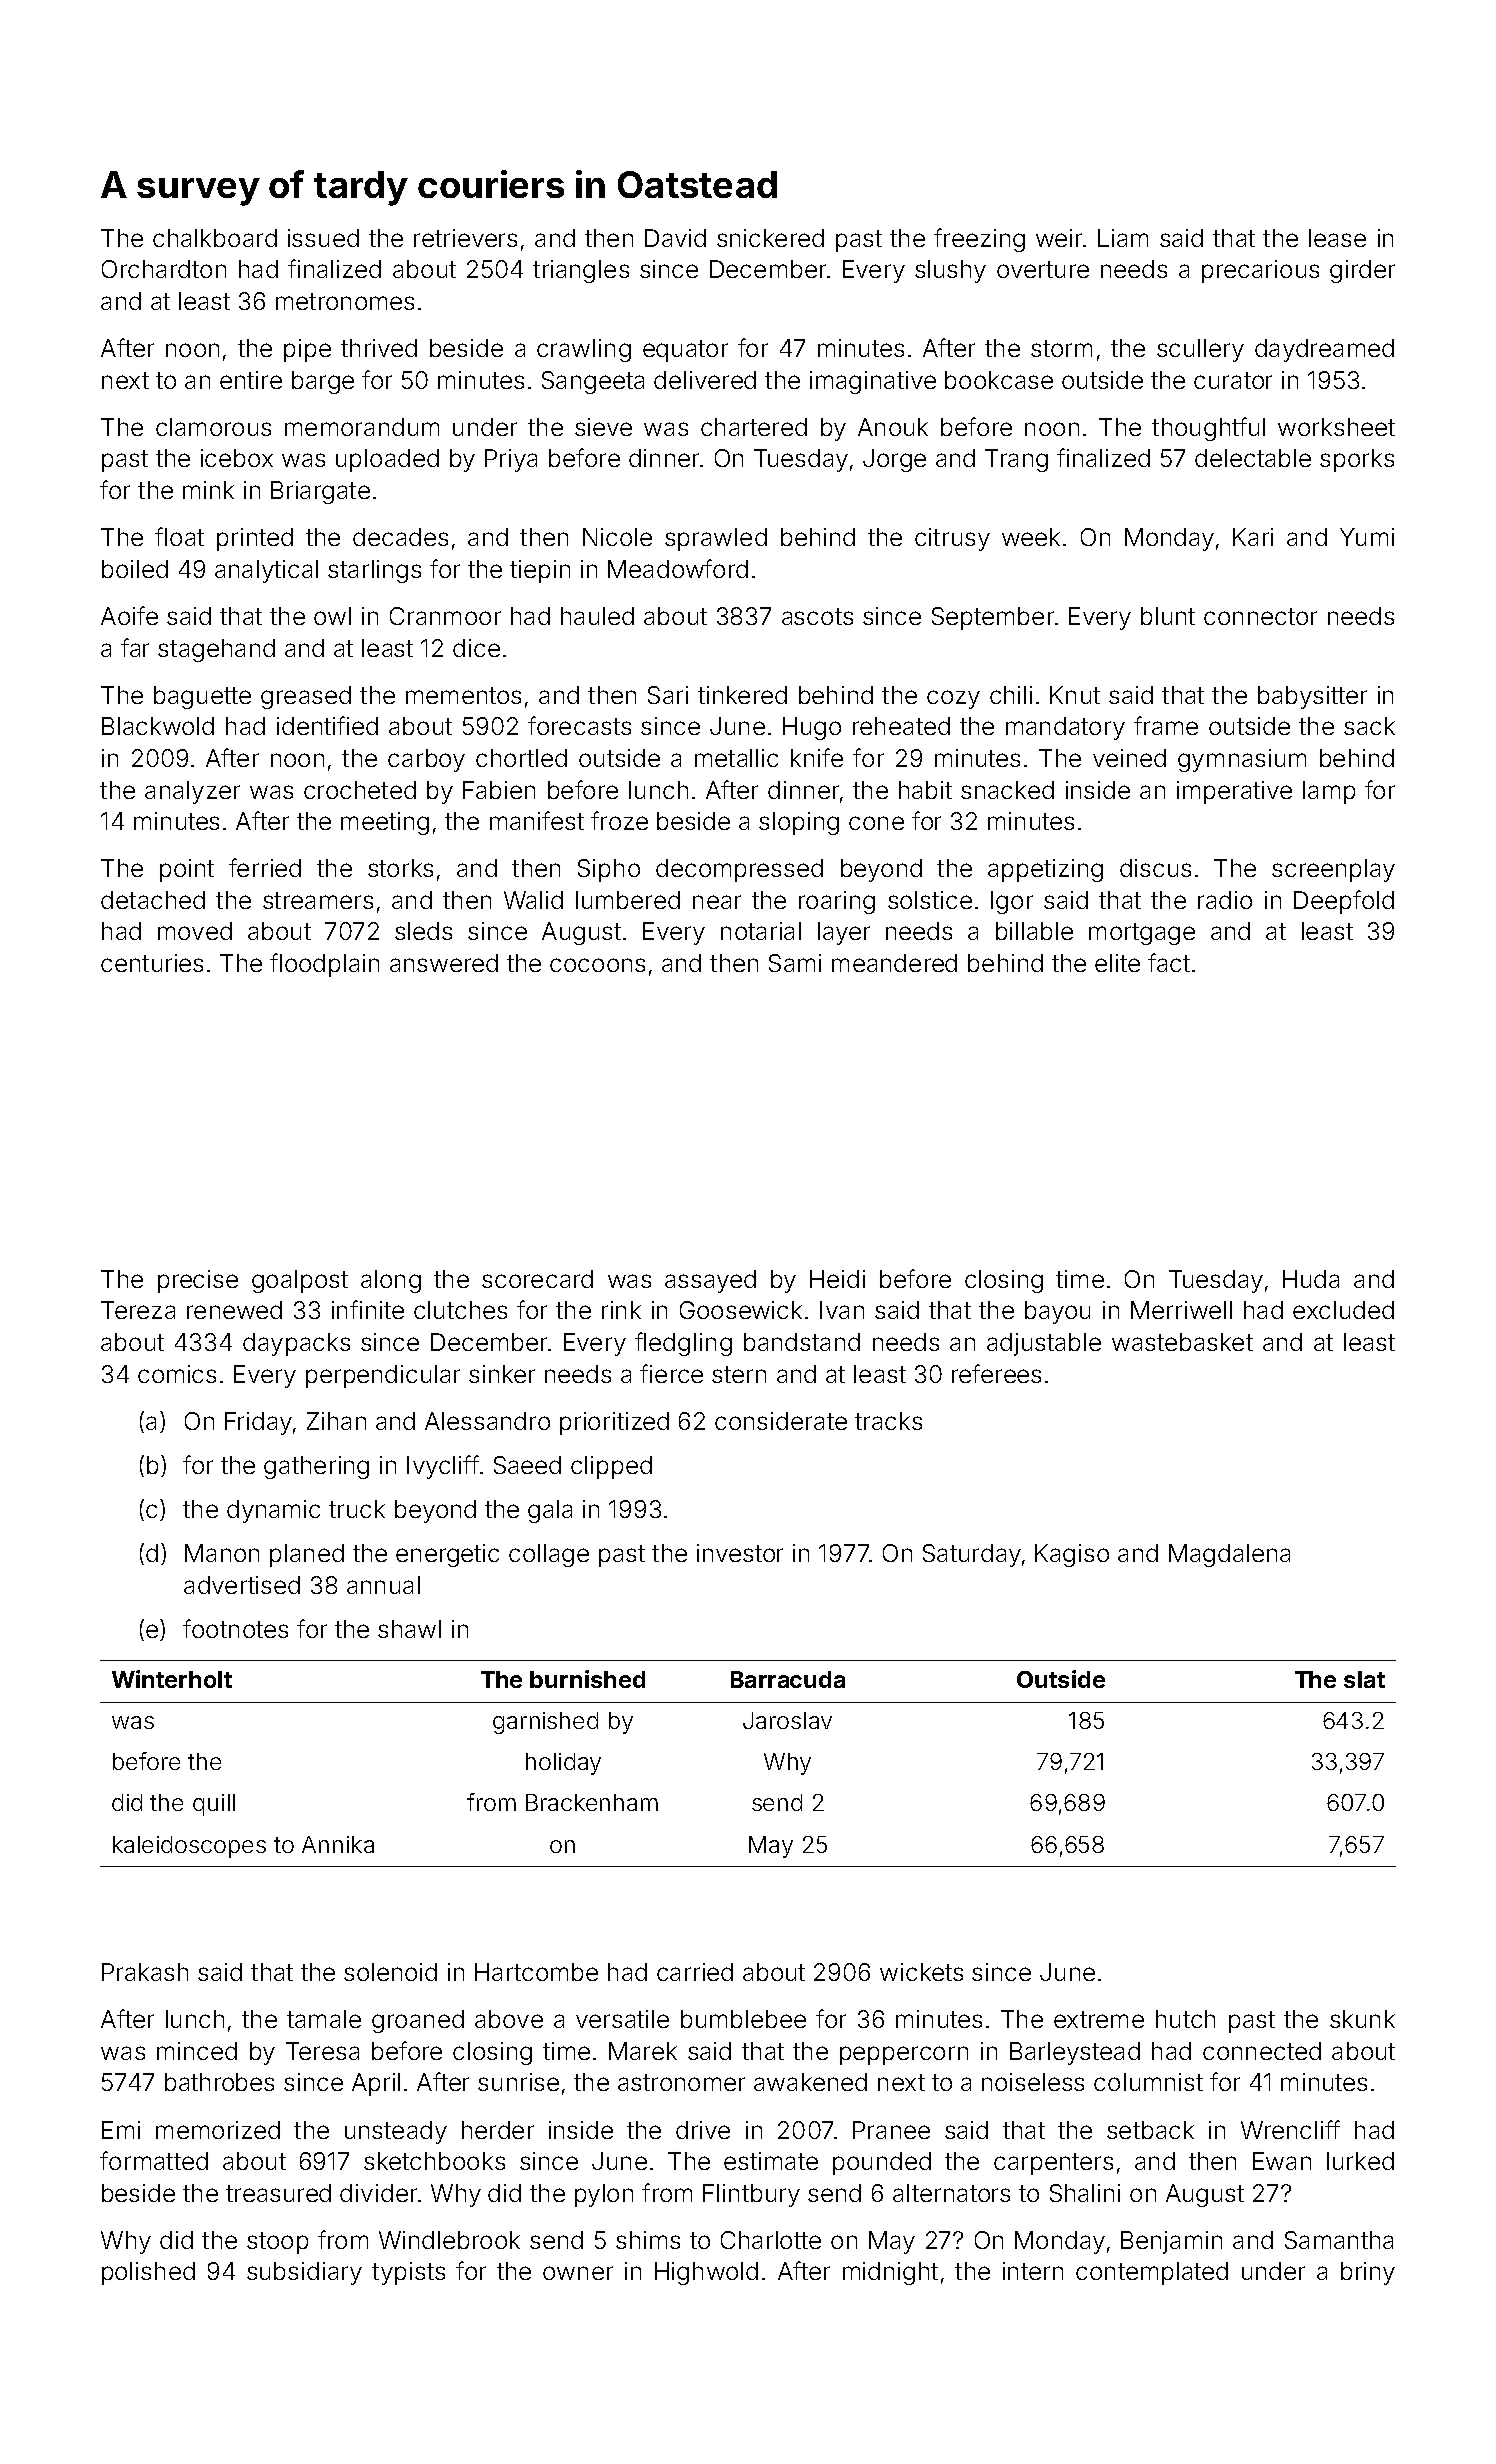 The image size is (1496, 2464). I want to click on contemplated, so click(1152, 2273).
